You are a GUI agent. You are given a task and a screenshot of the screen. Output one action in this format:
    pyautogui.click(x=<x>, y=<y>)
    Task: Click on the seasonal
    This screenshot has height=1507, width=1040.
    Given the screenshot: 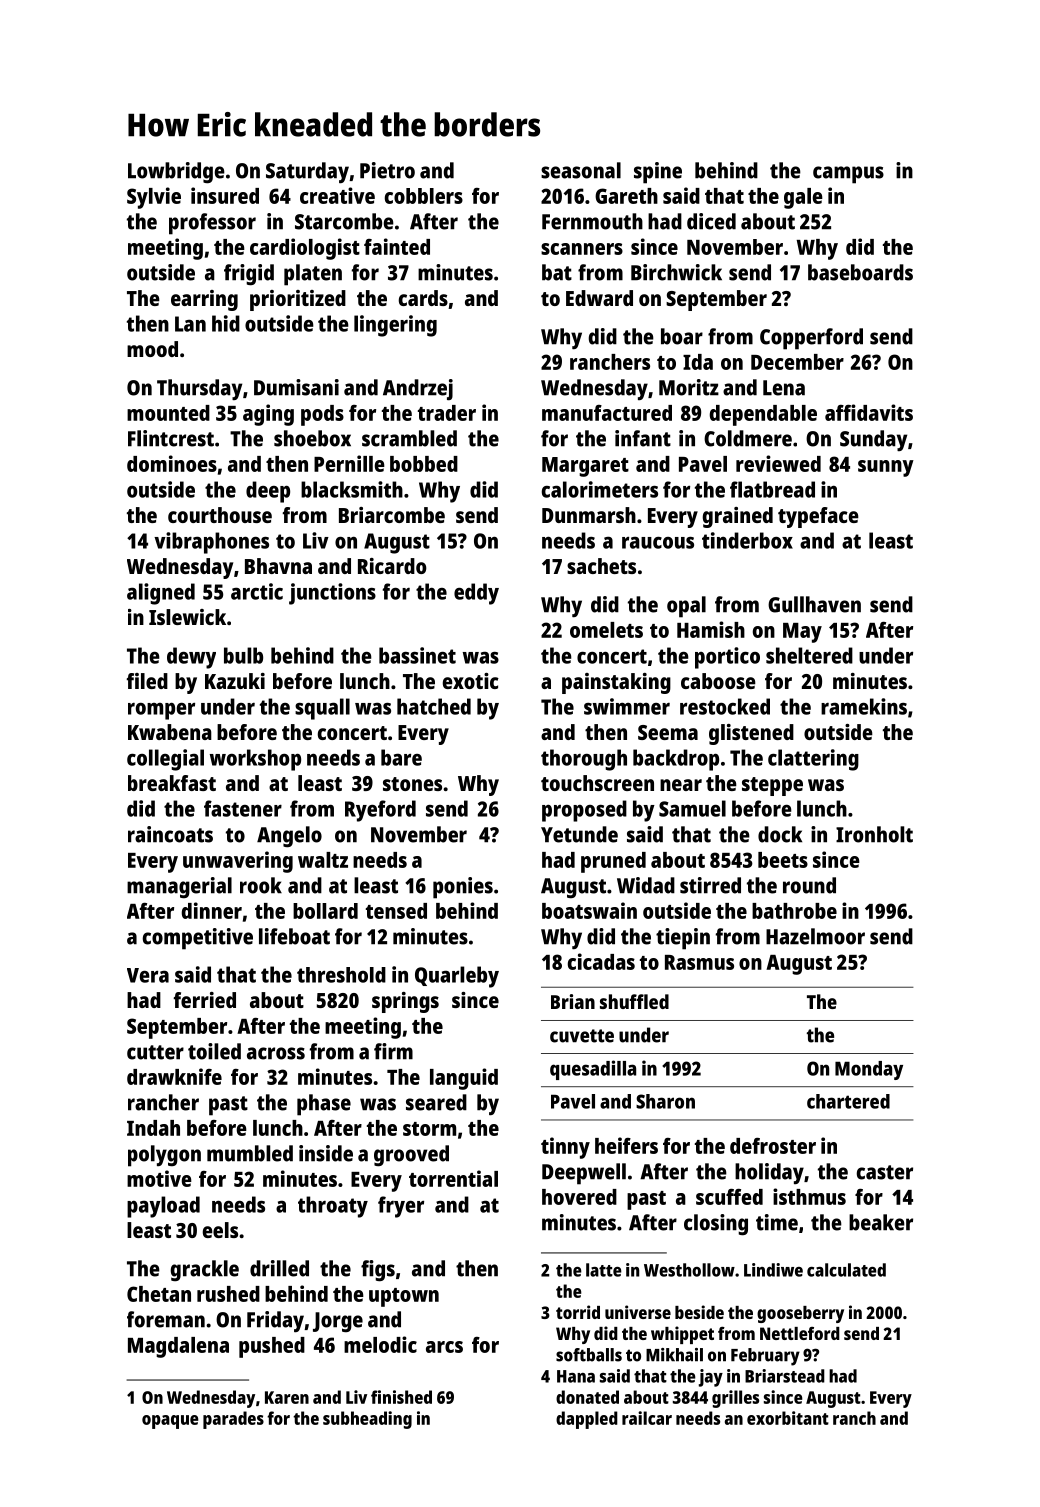 What is the action you would take?
    pyautogui.click(x=581, y=170)
